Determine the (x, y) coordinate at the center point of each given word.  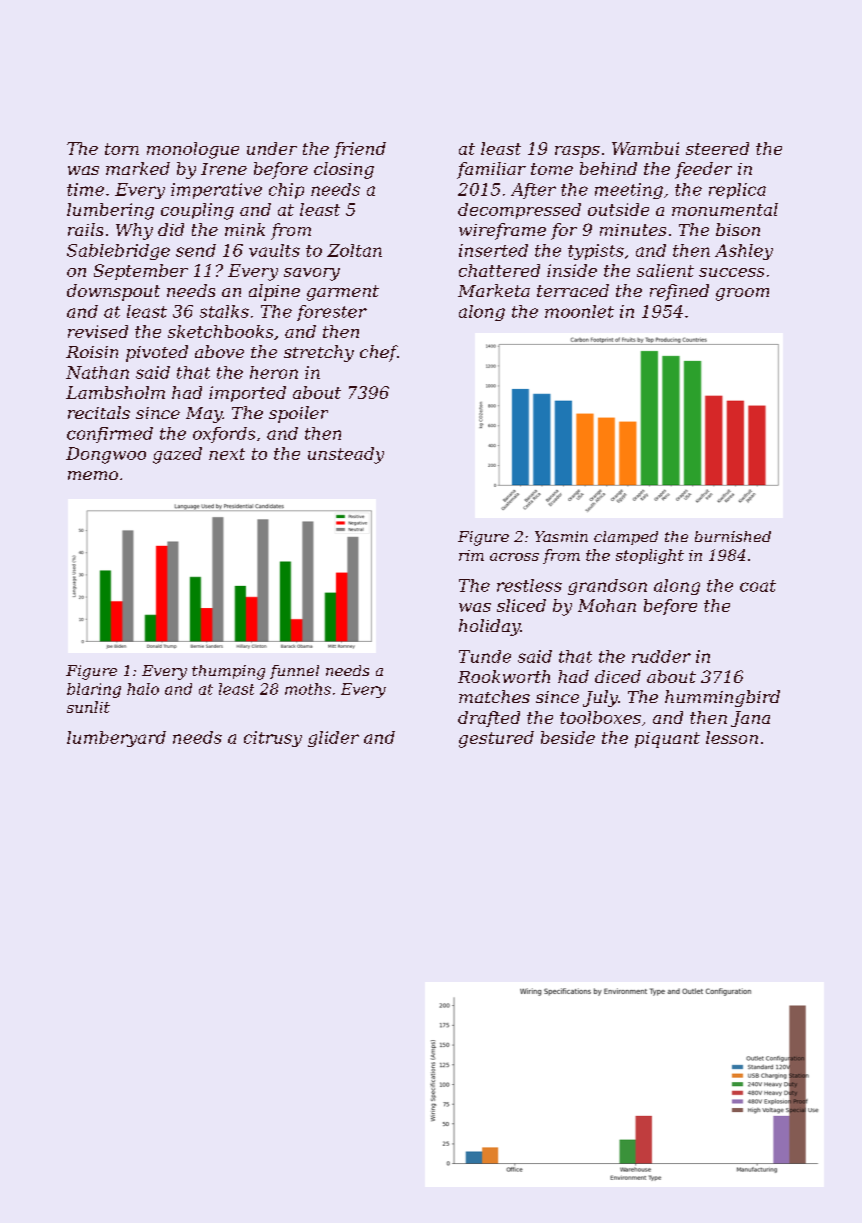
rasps (577, 152)
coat (758, 586)
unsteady (346, 455)
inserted (493, 250)
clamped (626, 538)
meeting (629, 191)
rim (471, 555)
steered (717, 148)
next (227, 454)
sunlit (88, 707)
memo (93, 475)
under (272, 148)
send (196, 250)
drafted (489, 719)
